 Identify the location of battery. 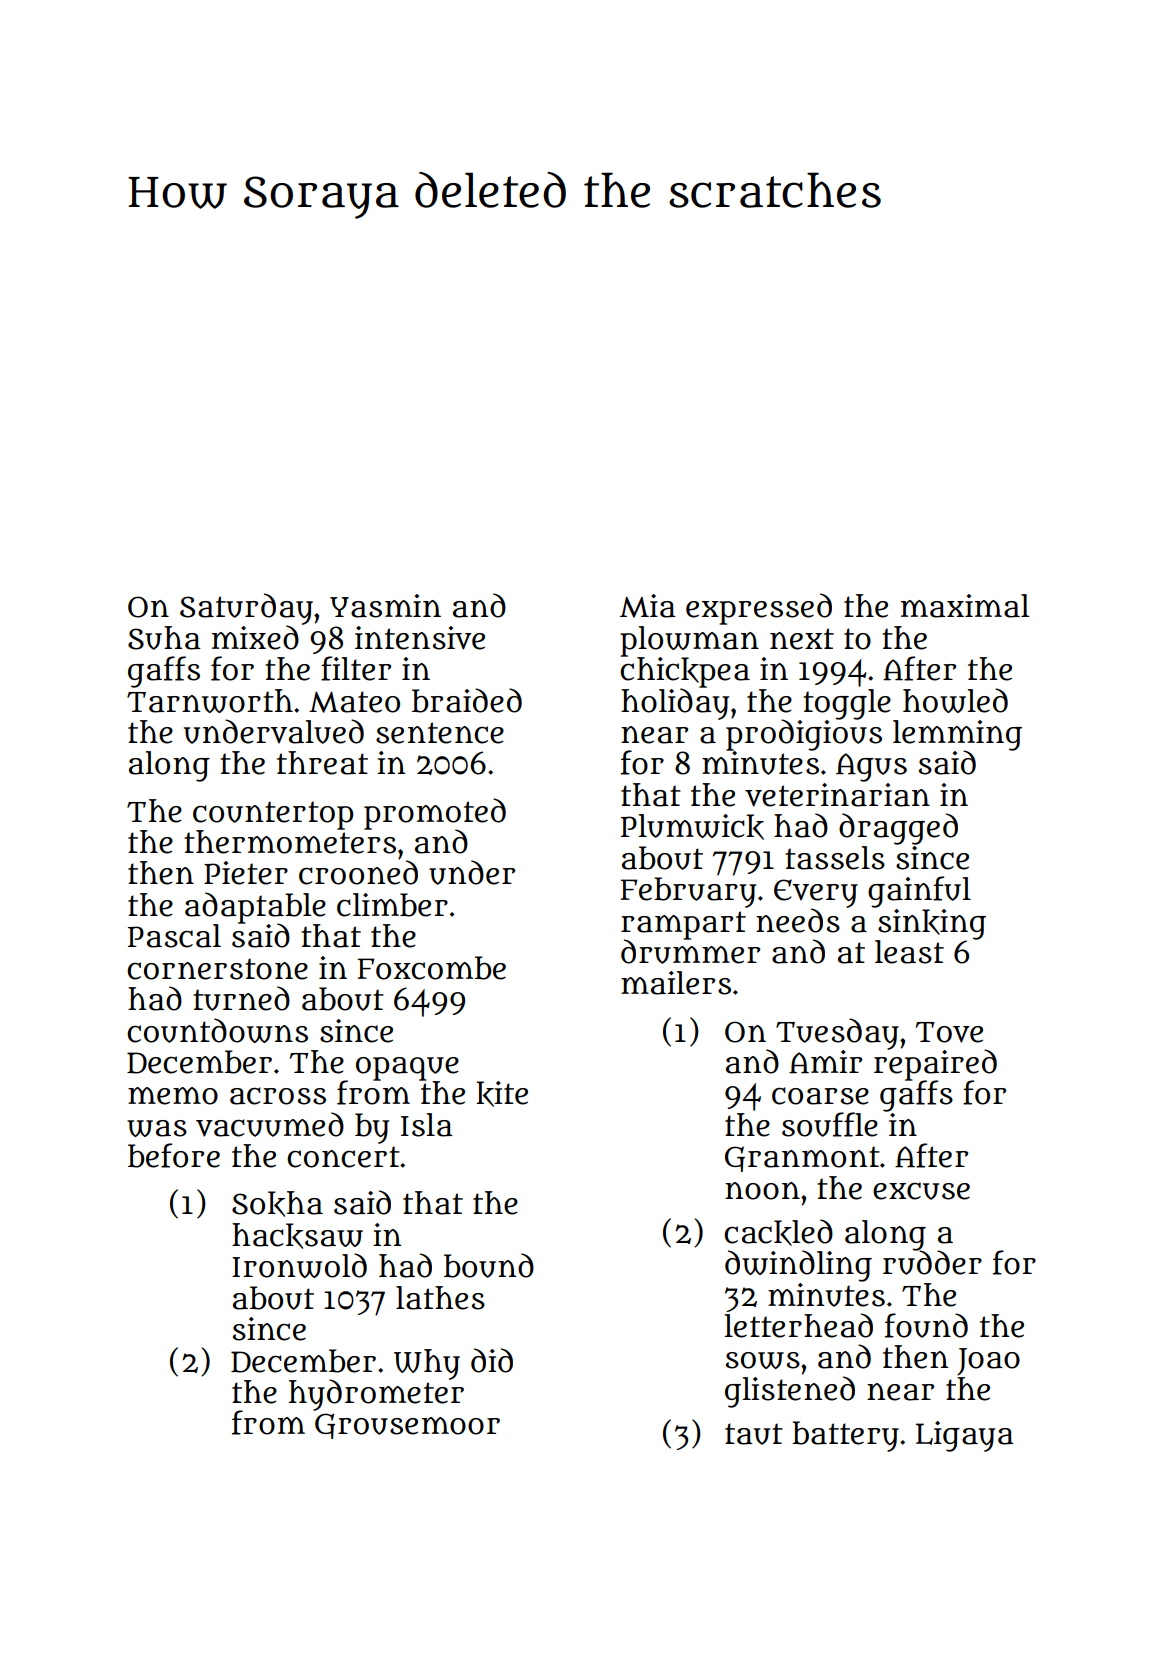
(845, 1436).
